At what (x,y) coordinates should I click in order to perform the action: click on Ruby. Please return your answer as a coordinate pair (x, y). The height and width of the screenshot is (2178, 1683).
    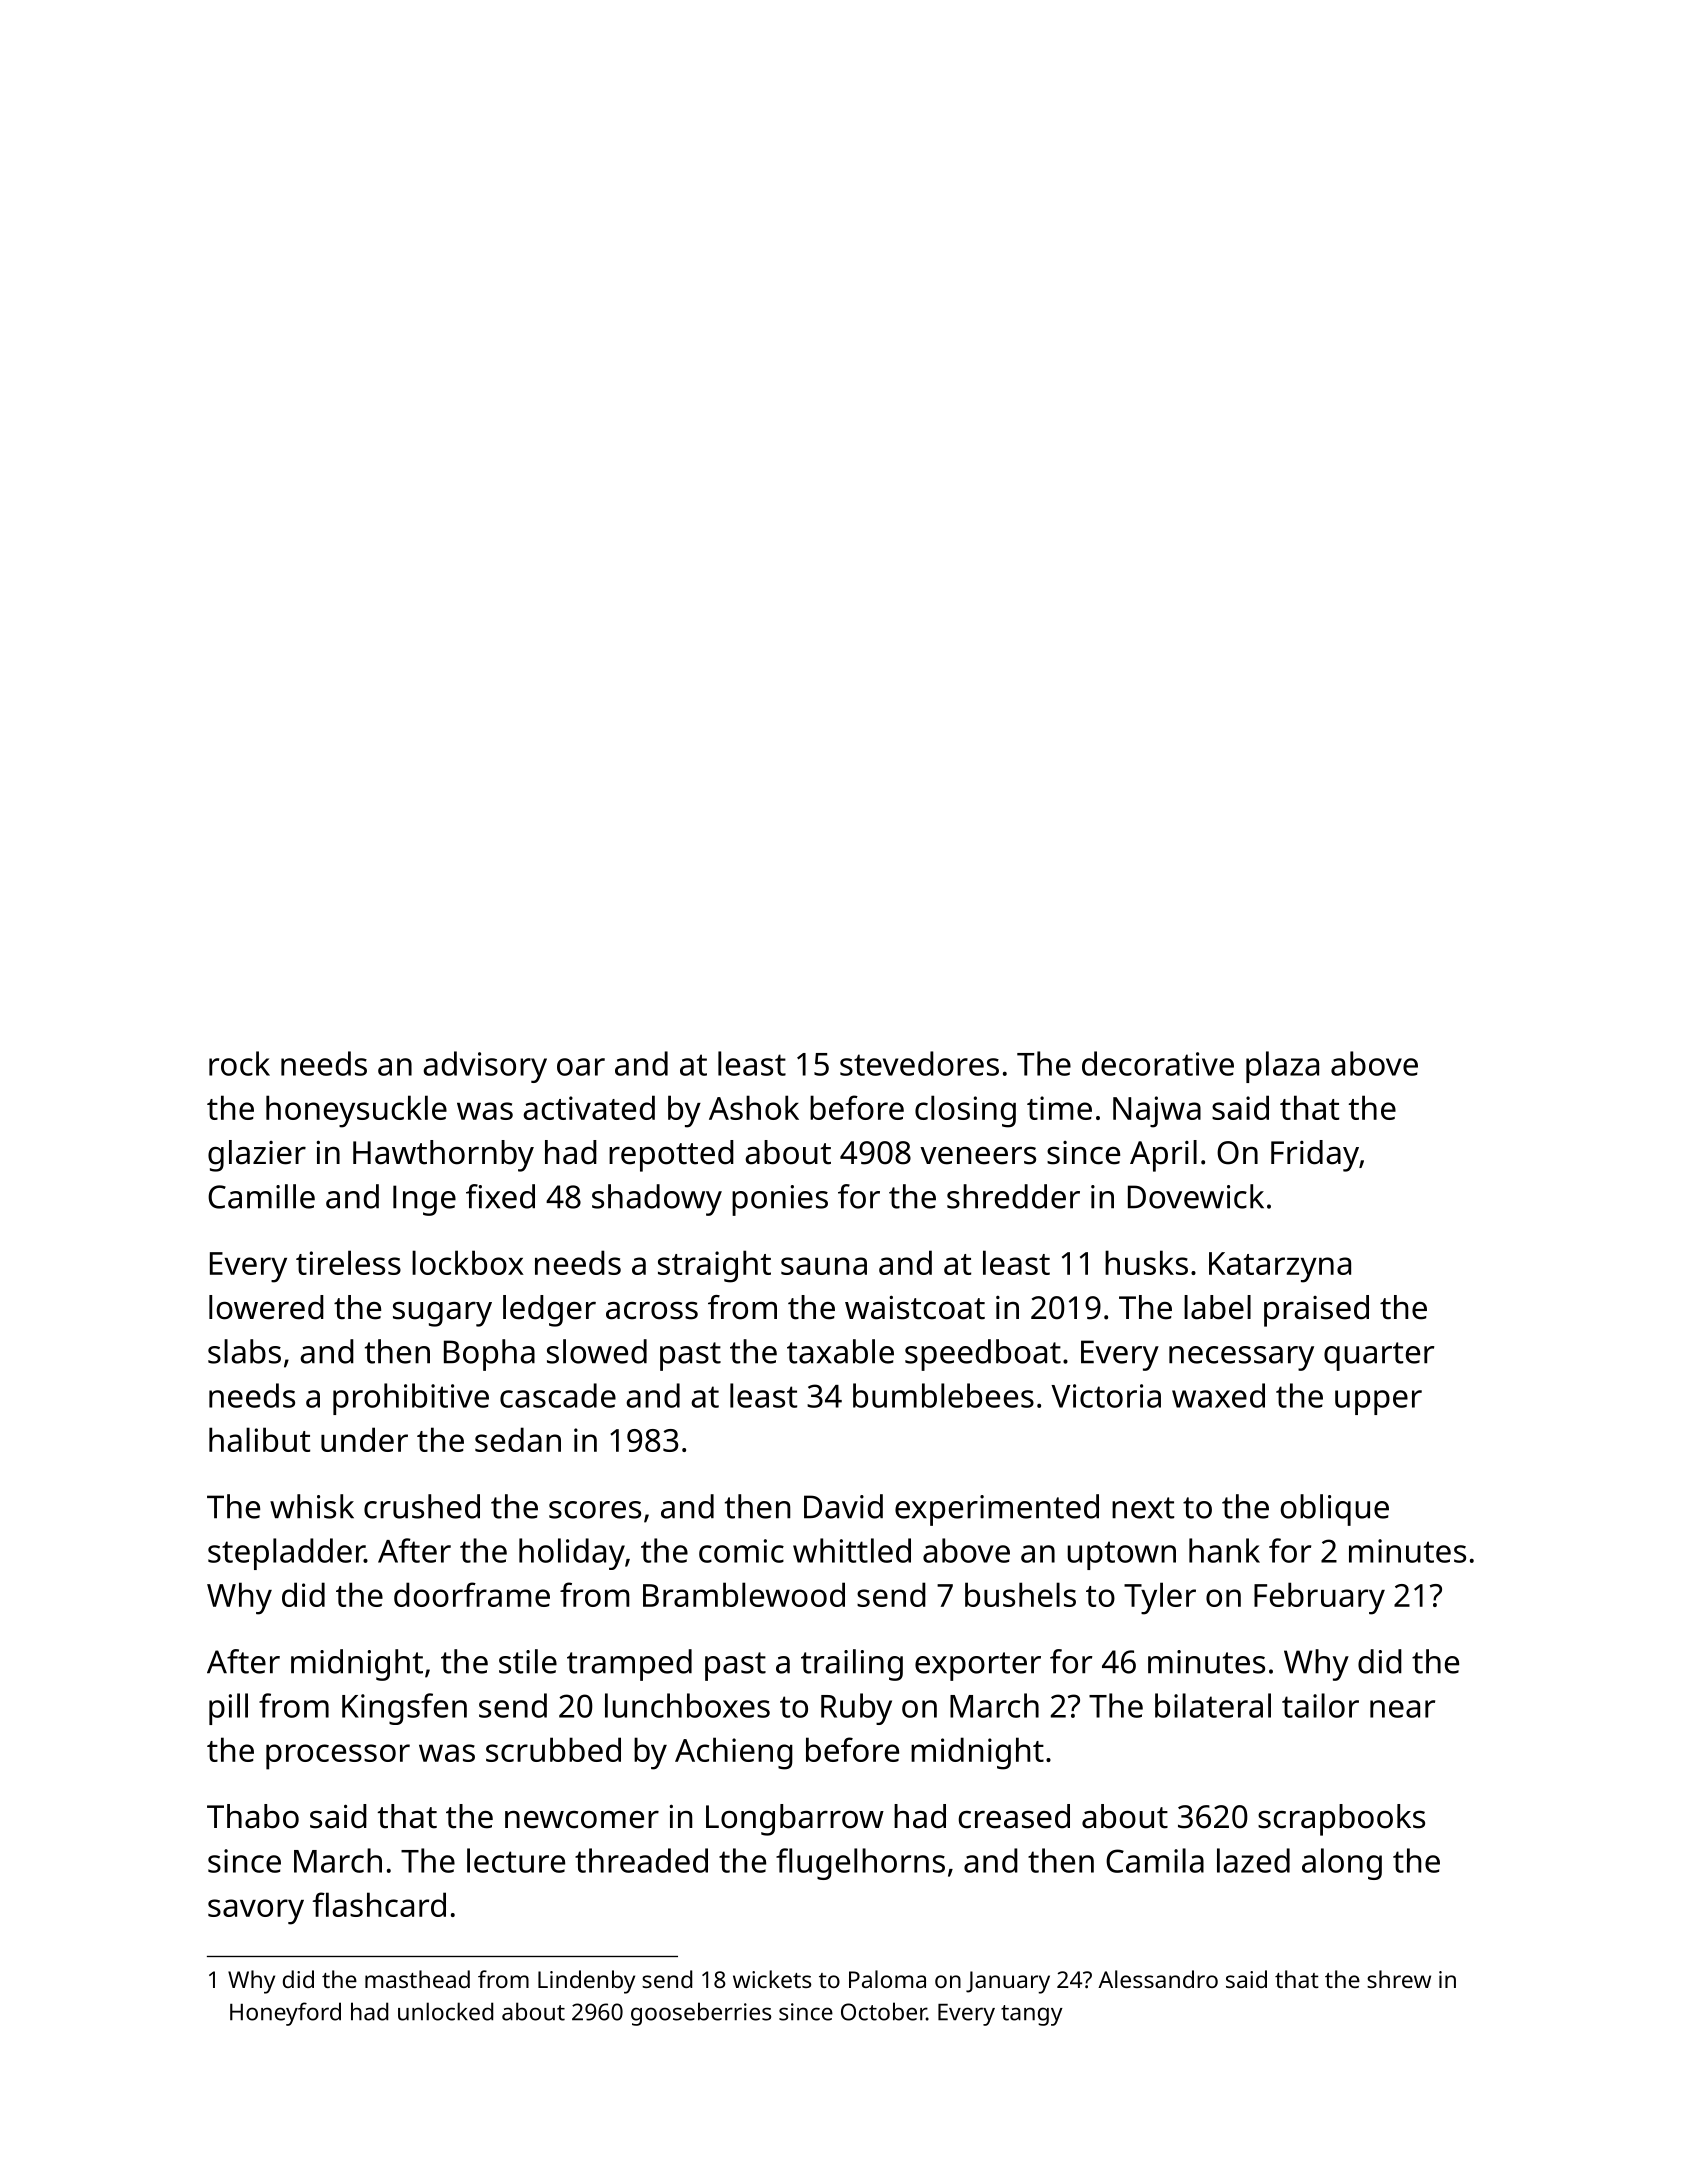
    Looking at the image, I should click on (856, 1709).
